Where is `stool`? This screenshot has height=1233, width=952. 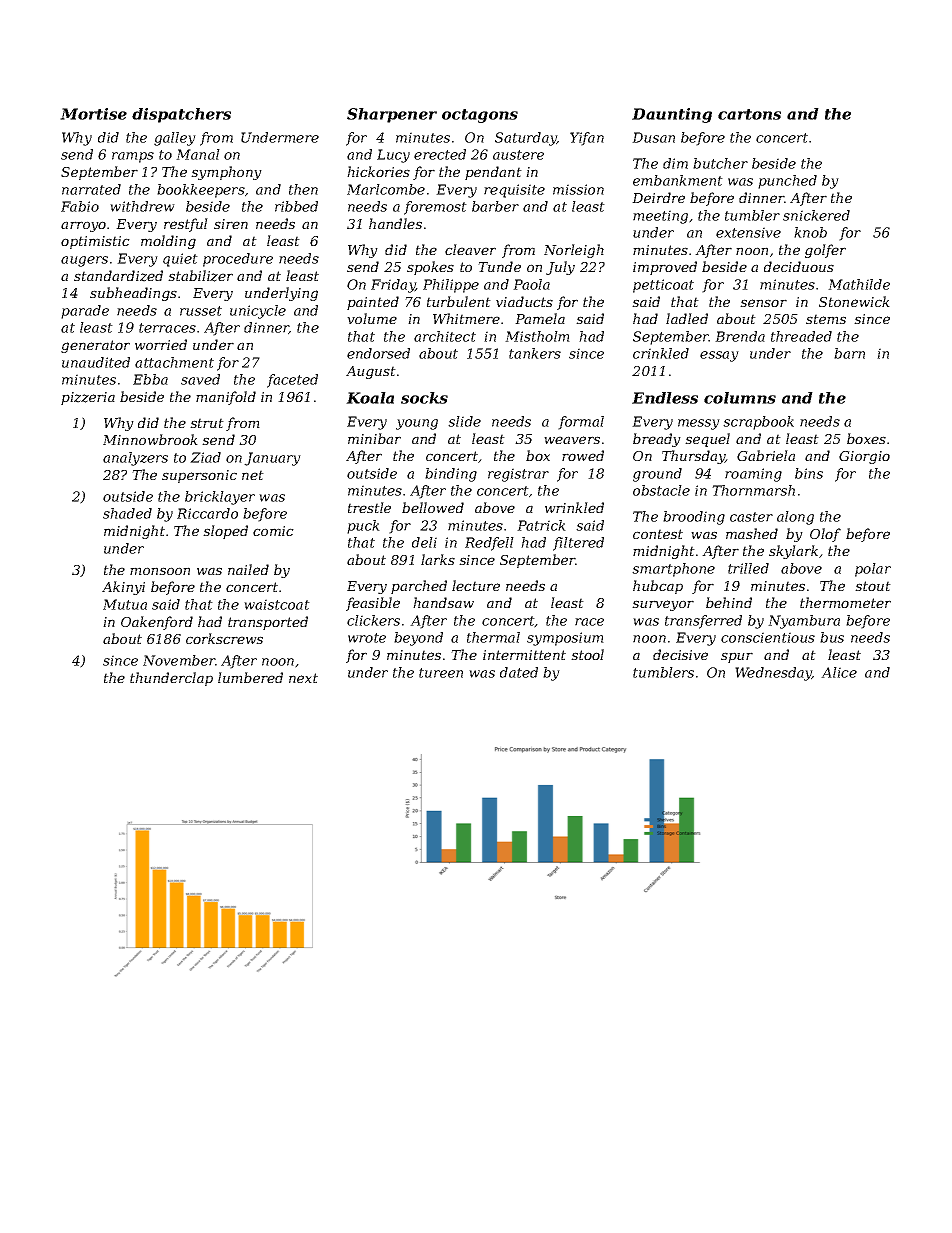 stool is located at coordinates (587, 654).
